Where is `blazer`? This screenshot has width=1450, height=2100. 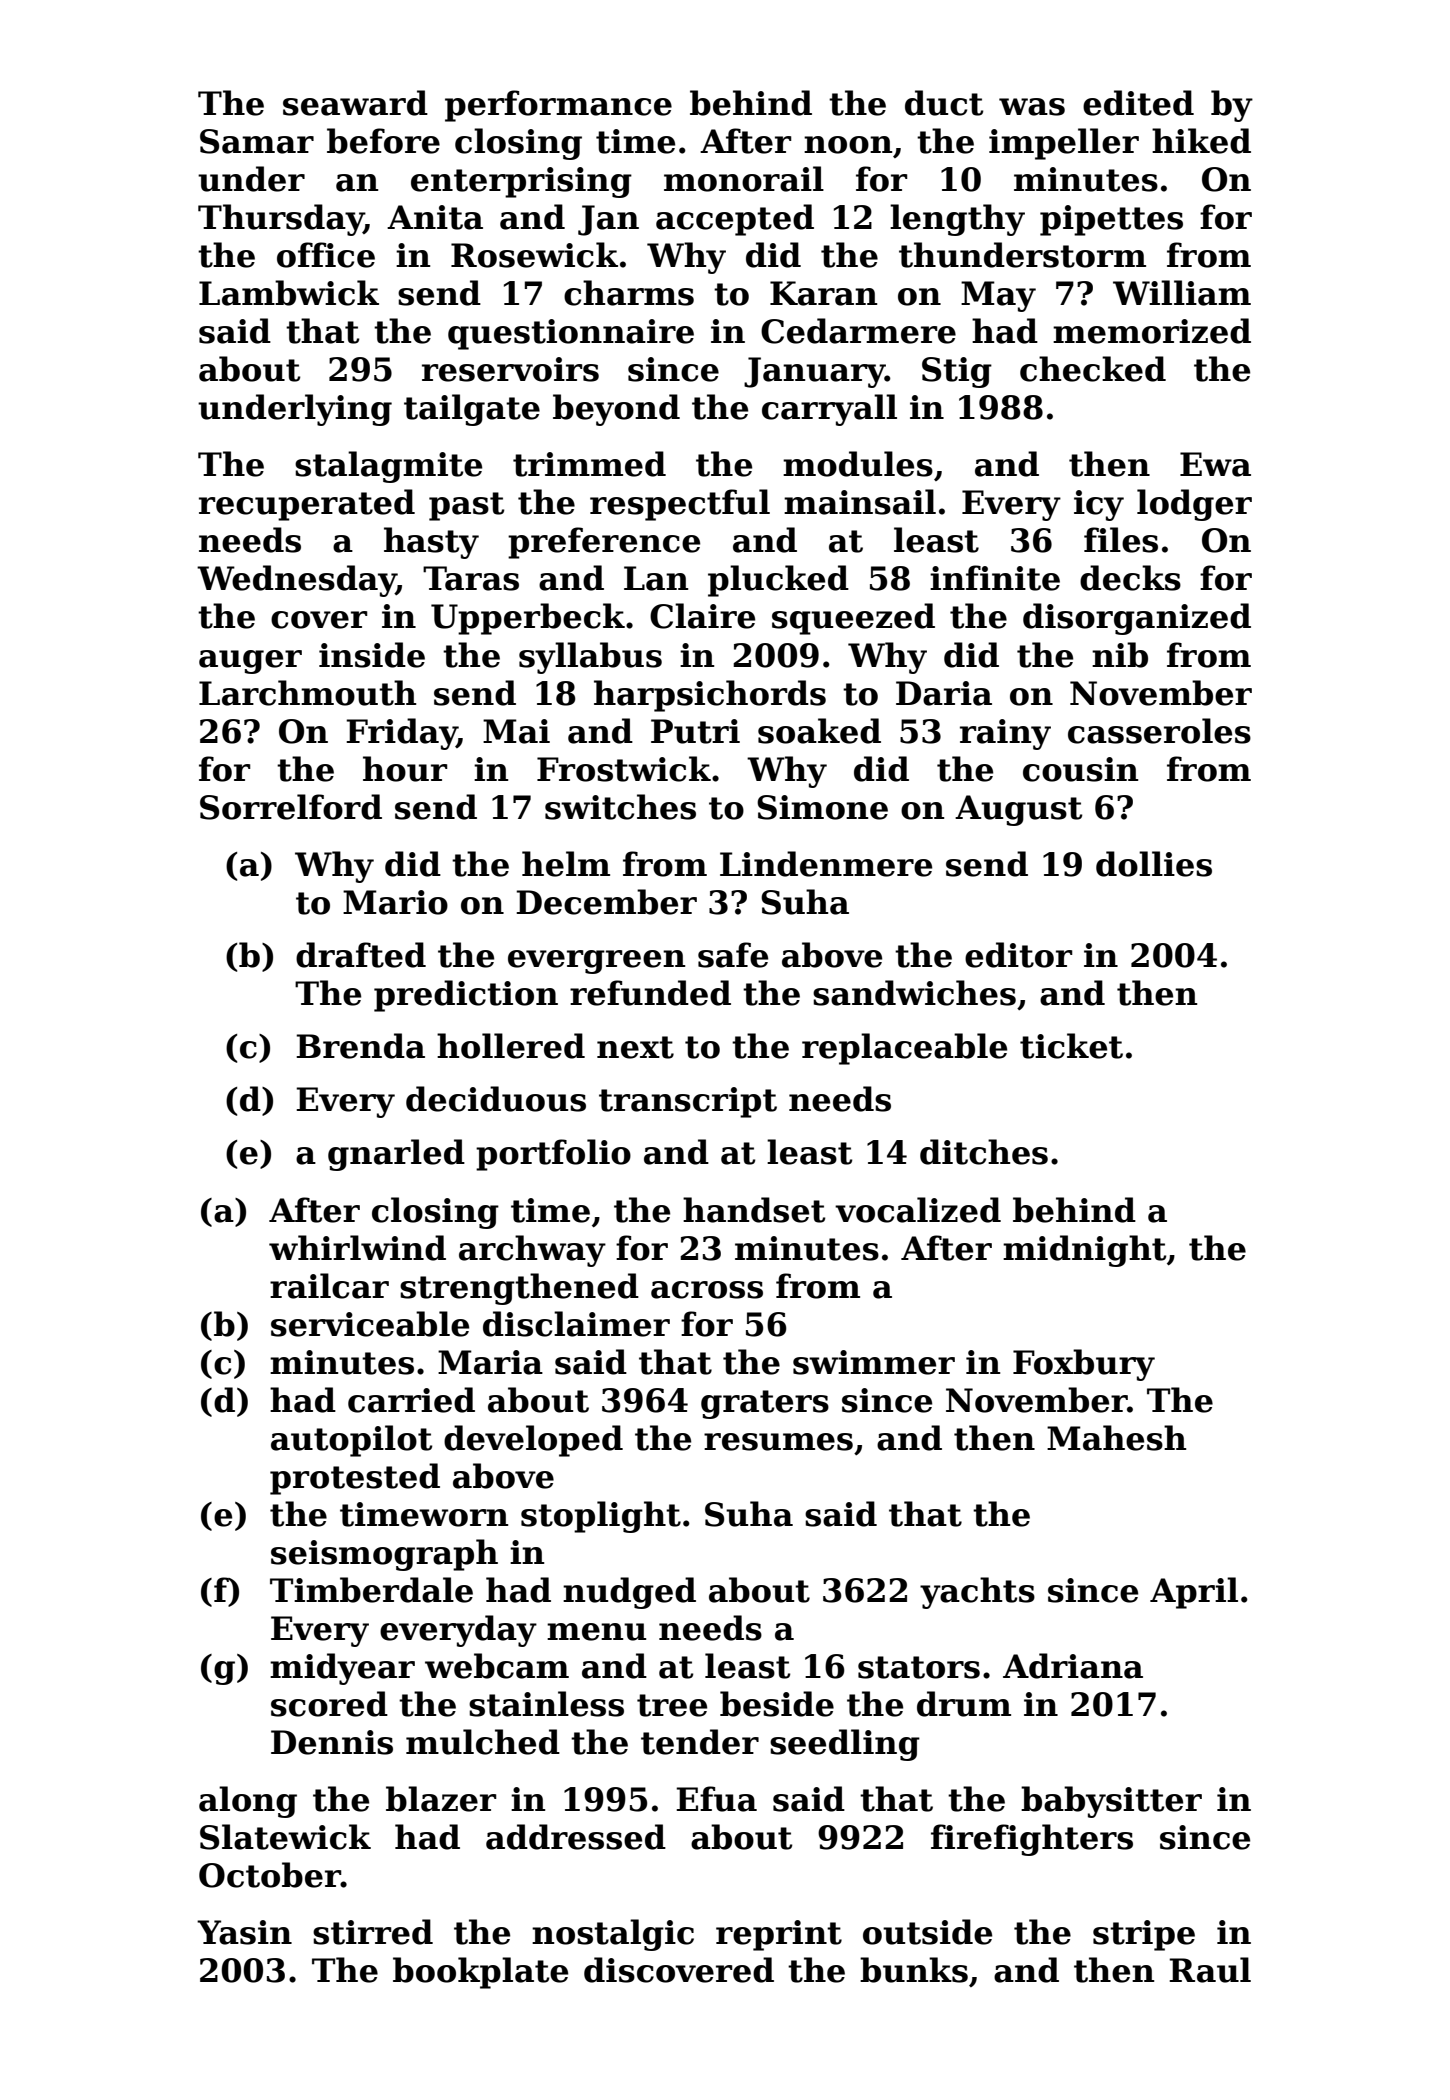 blazer is located at coordinates (441, 1799).
